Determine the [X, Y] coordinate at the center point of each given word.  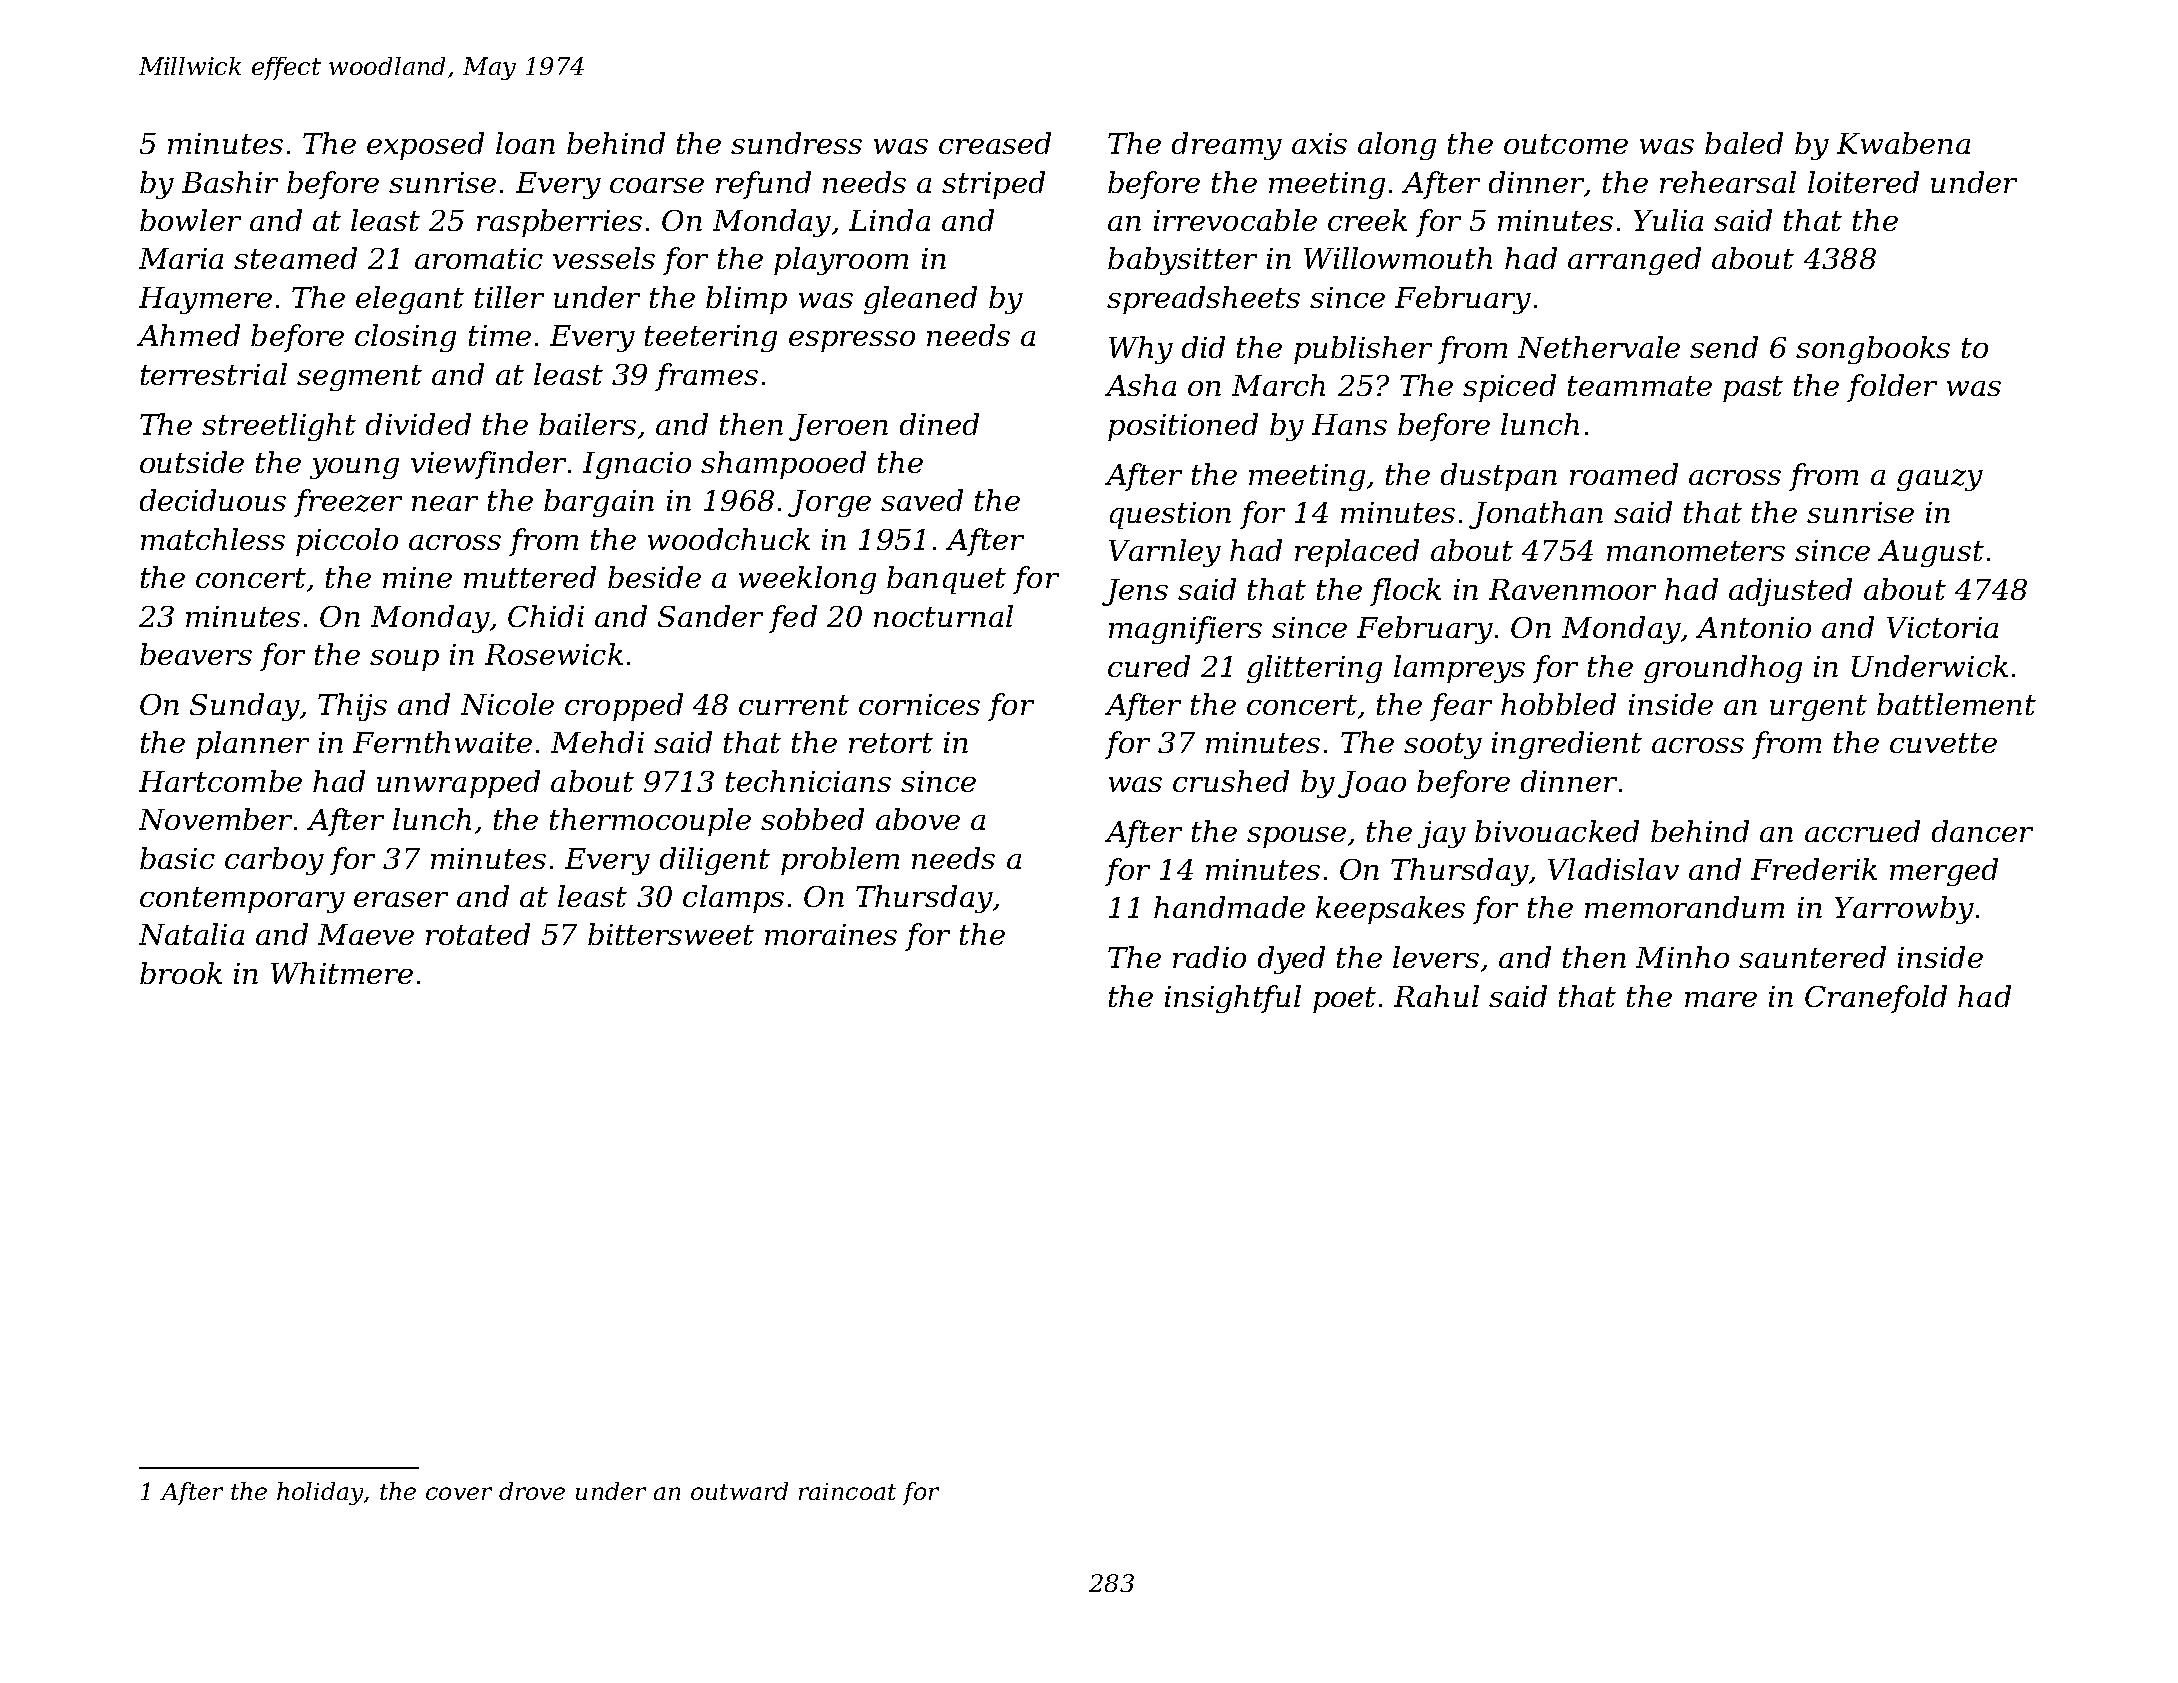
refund [763, 185]
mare [1721, 999]
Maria [181, 258]
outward [739, 1491]
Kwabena [1903, 143]
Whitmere [342, 973]
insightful [1233, 999]
